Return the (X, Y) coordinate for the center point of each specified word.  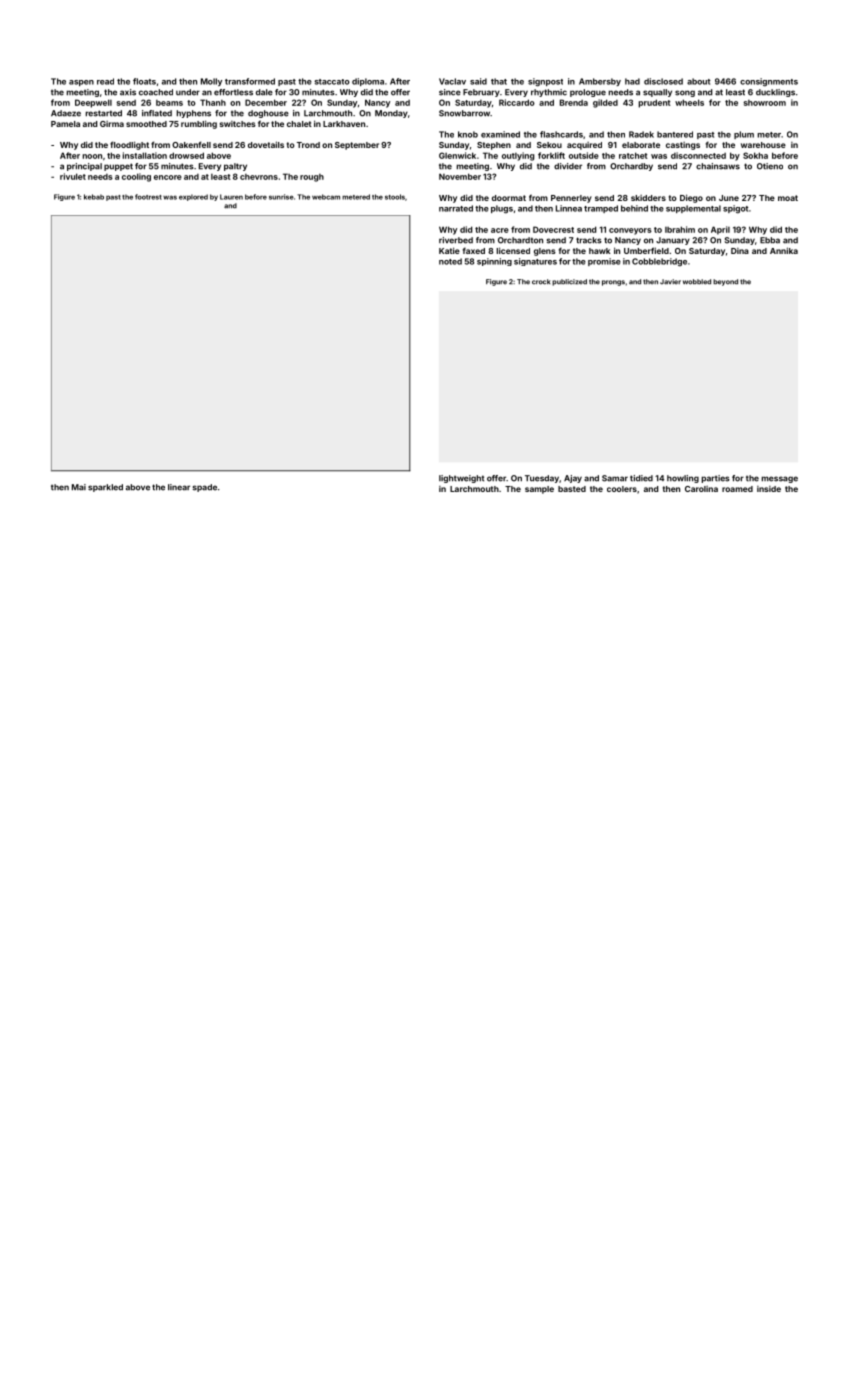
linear (179, 487)
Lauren (231, 197)
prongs (613, 283)
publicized (569, 282)
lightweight (461, 479)
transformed (250, 81)
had (632, 81)
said (478, 81)
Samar (615, 478)
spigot (736, 209)
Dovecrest (553, 229)
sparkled (105, 488)
